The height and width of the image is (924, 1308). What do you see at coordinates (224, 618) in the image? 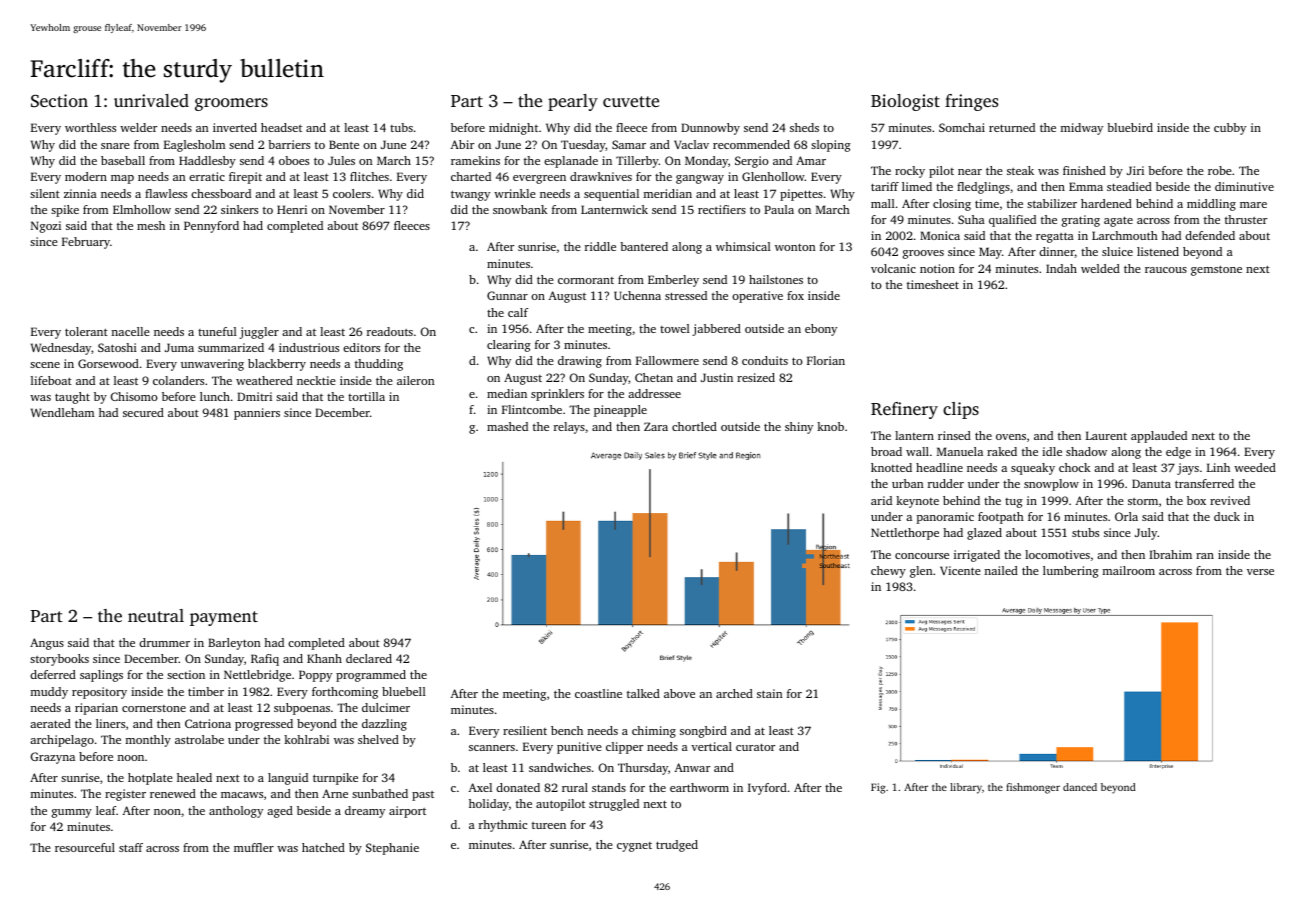
I see `payment` at bounding box center [224, 618].
